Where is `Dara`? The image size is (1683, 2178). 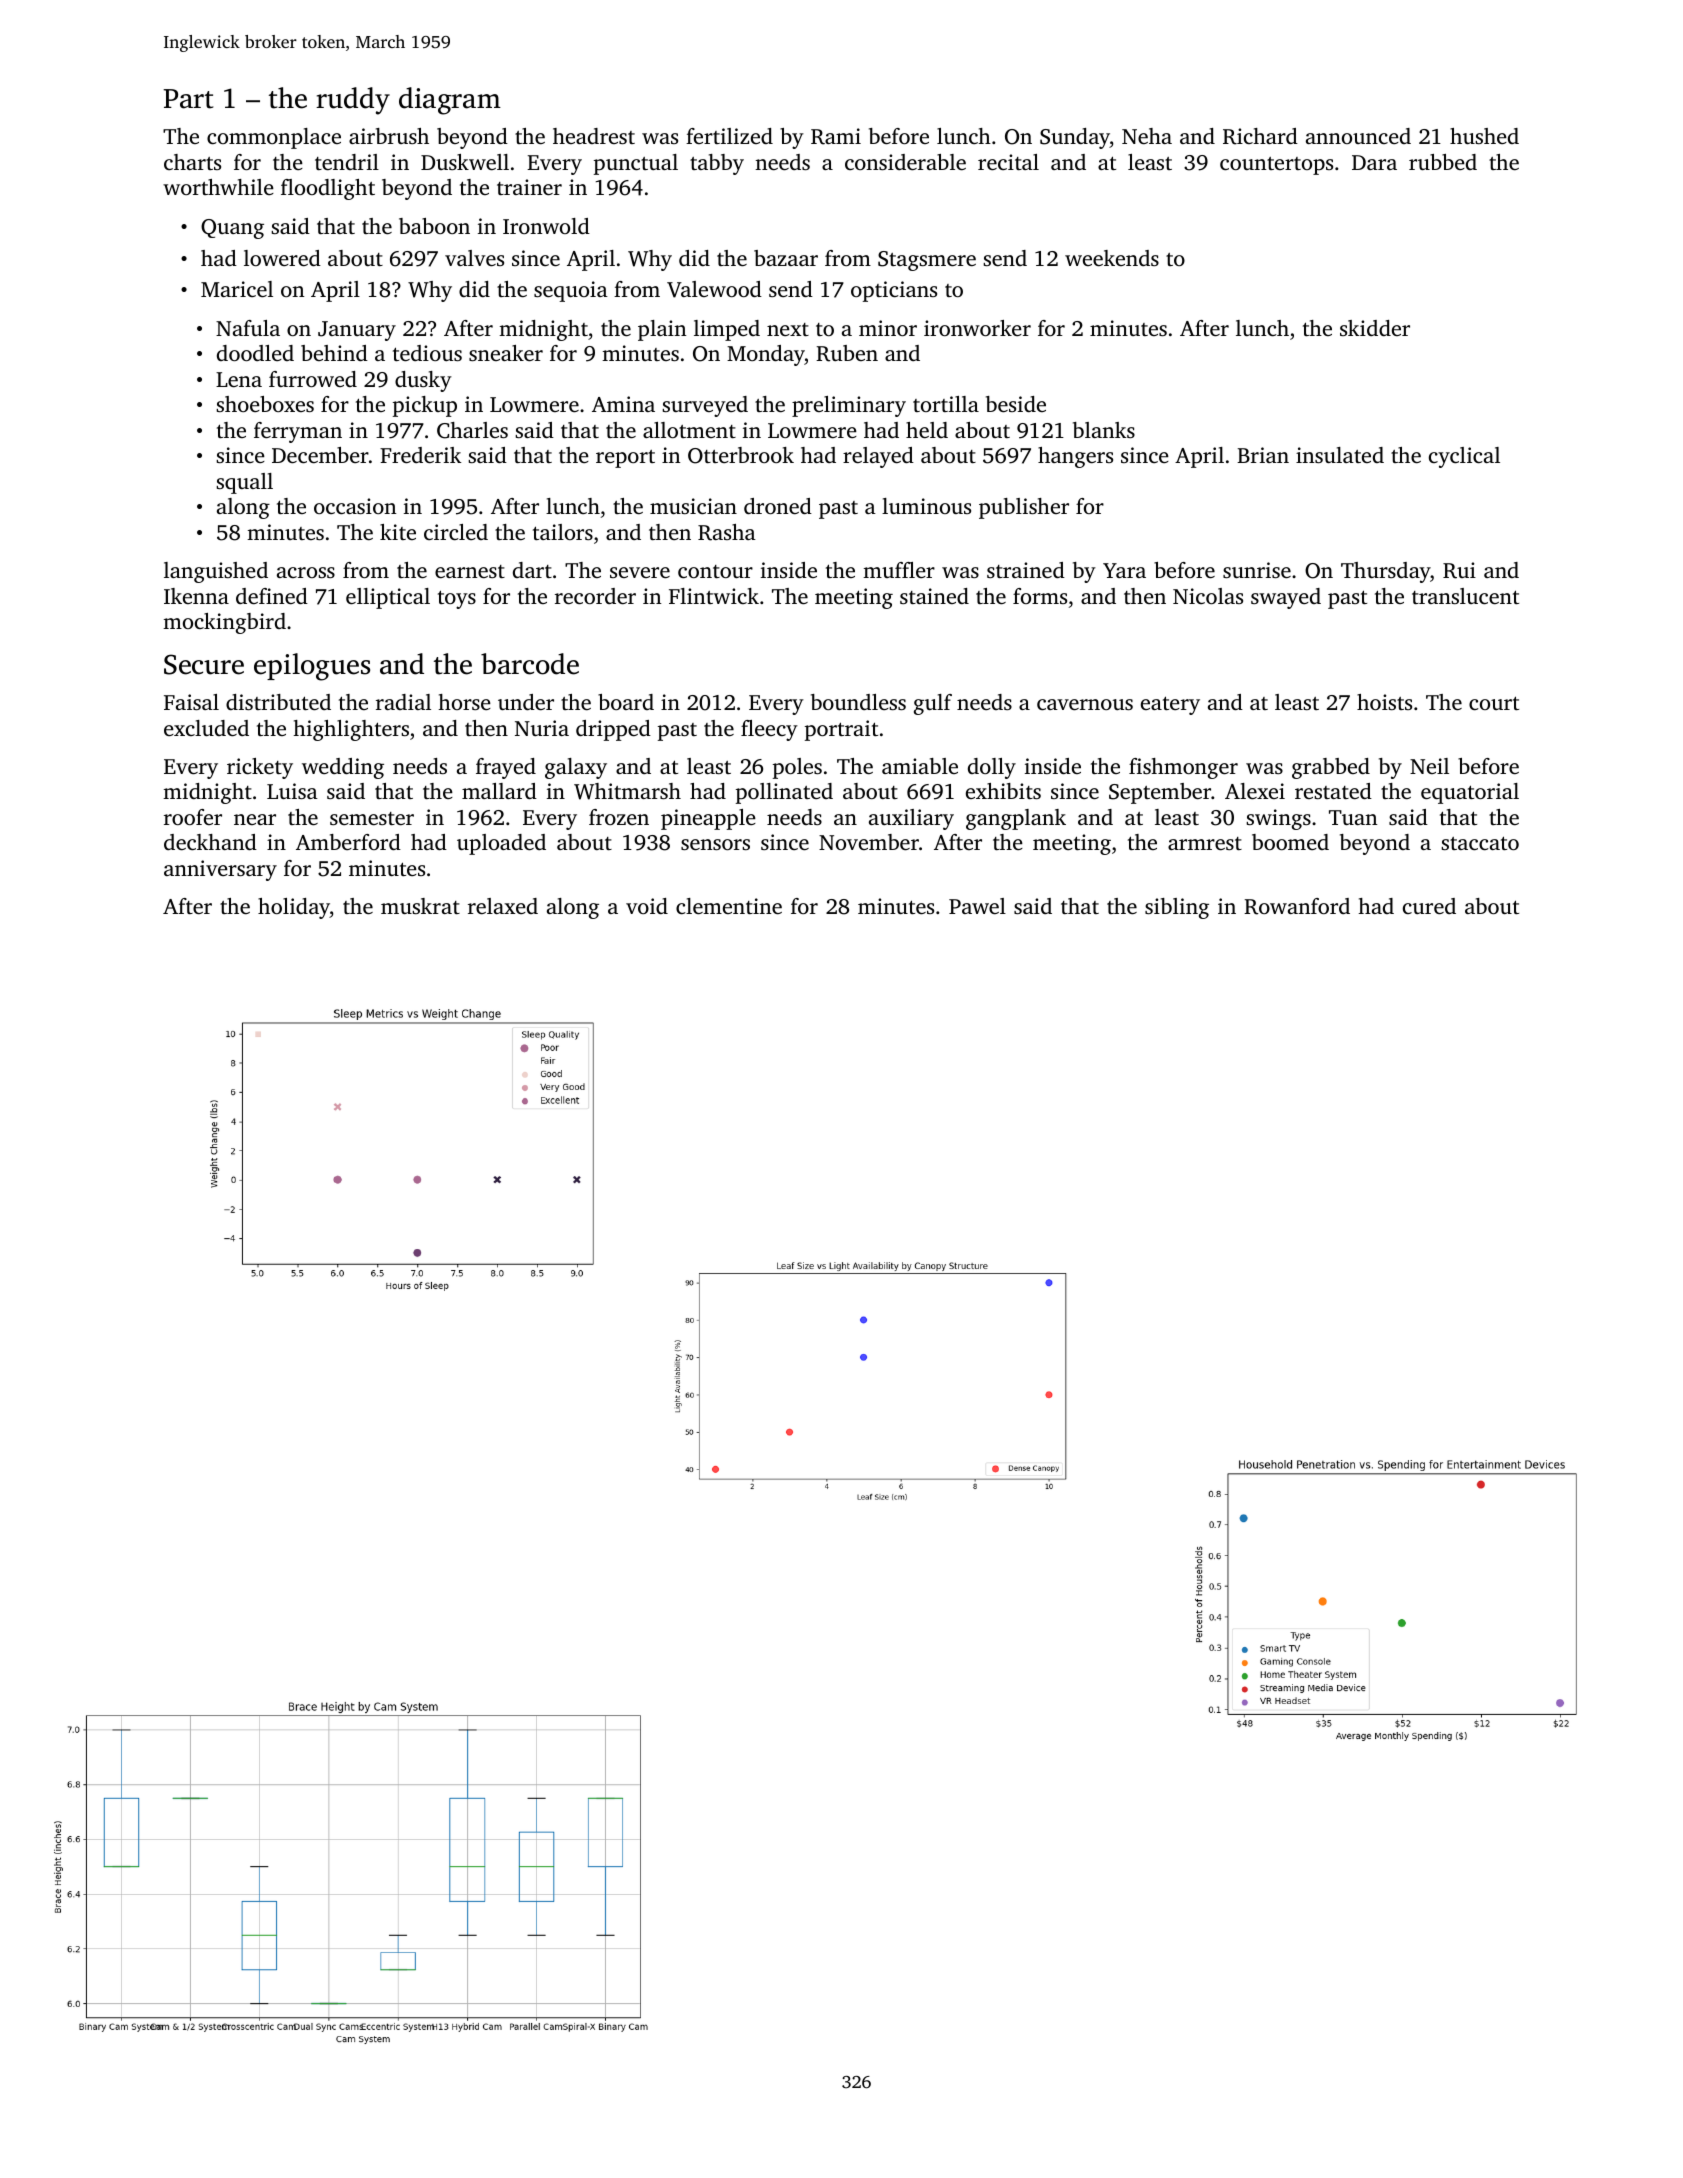 Dara is located at coordinates (1374, 162).
